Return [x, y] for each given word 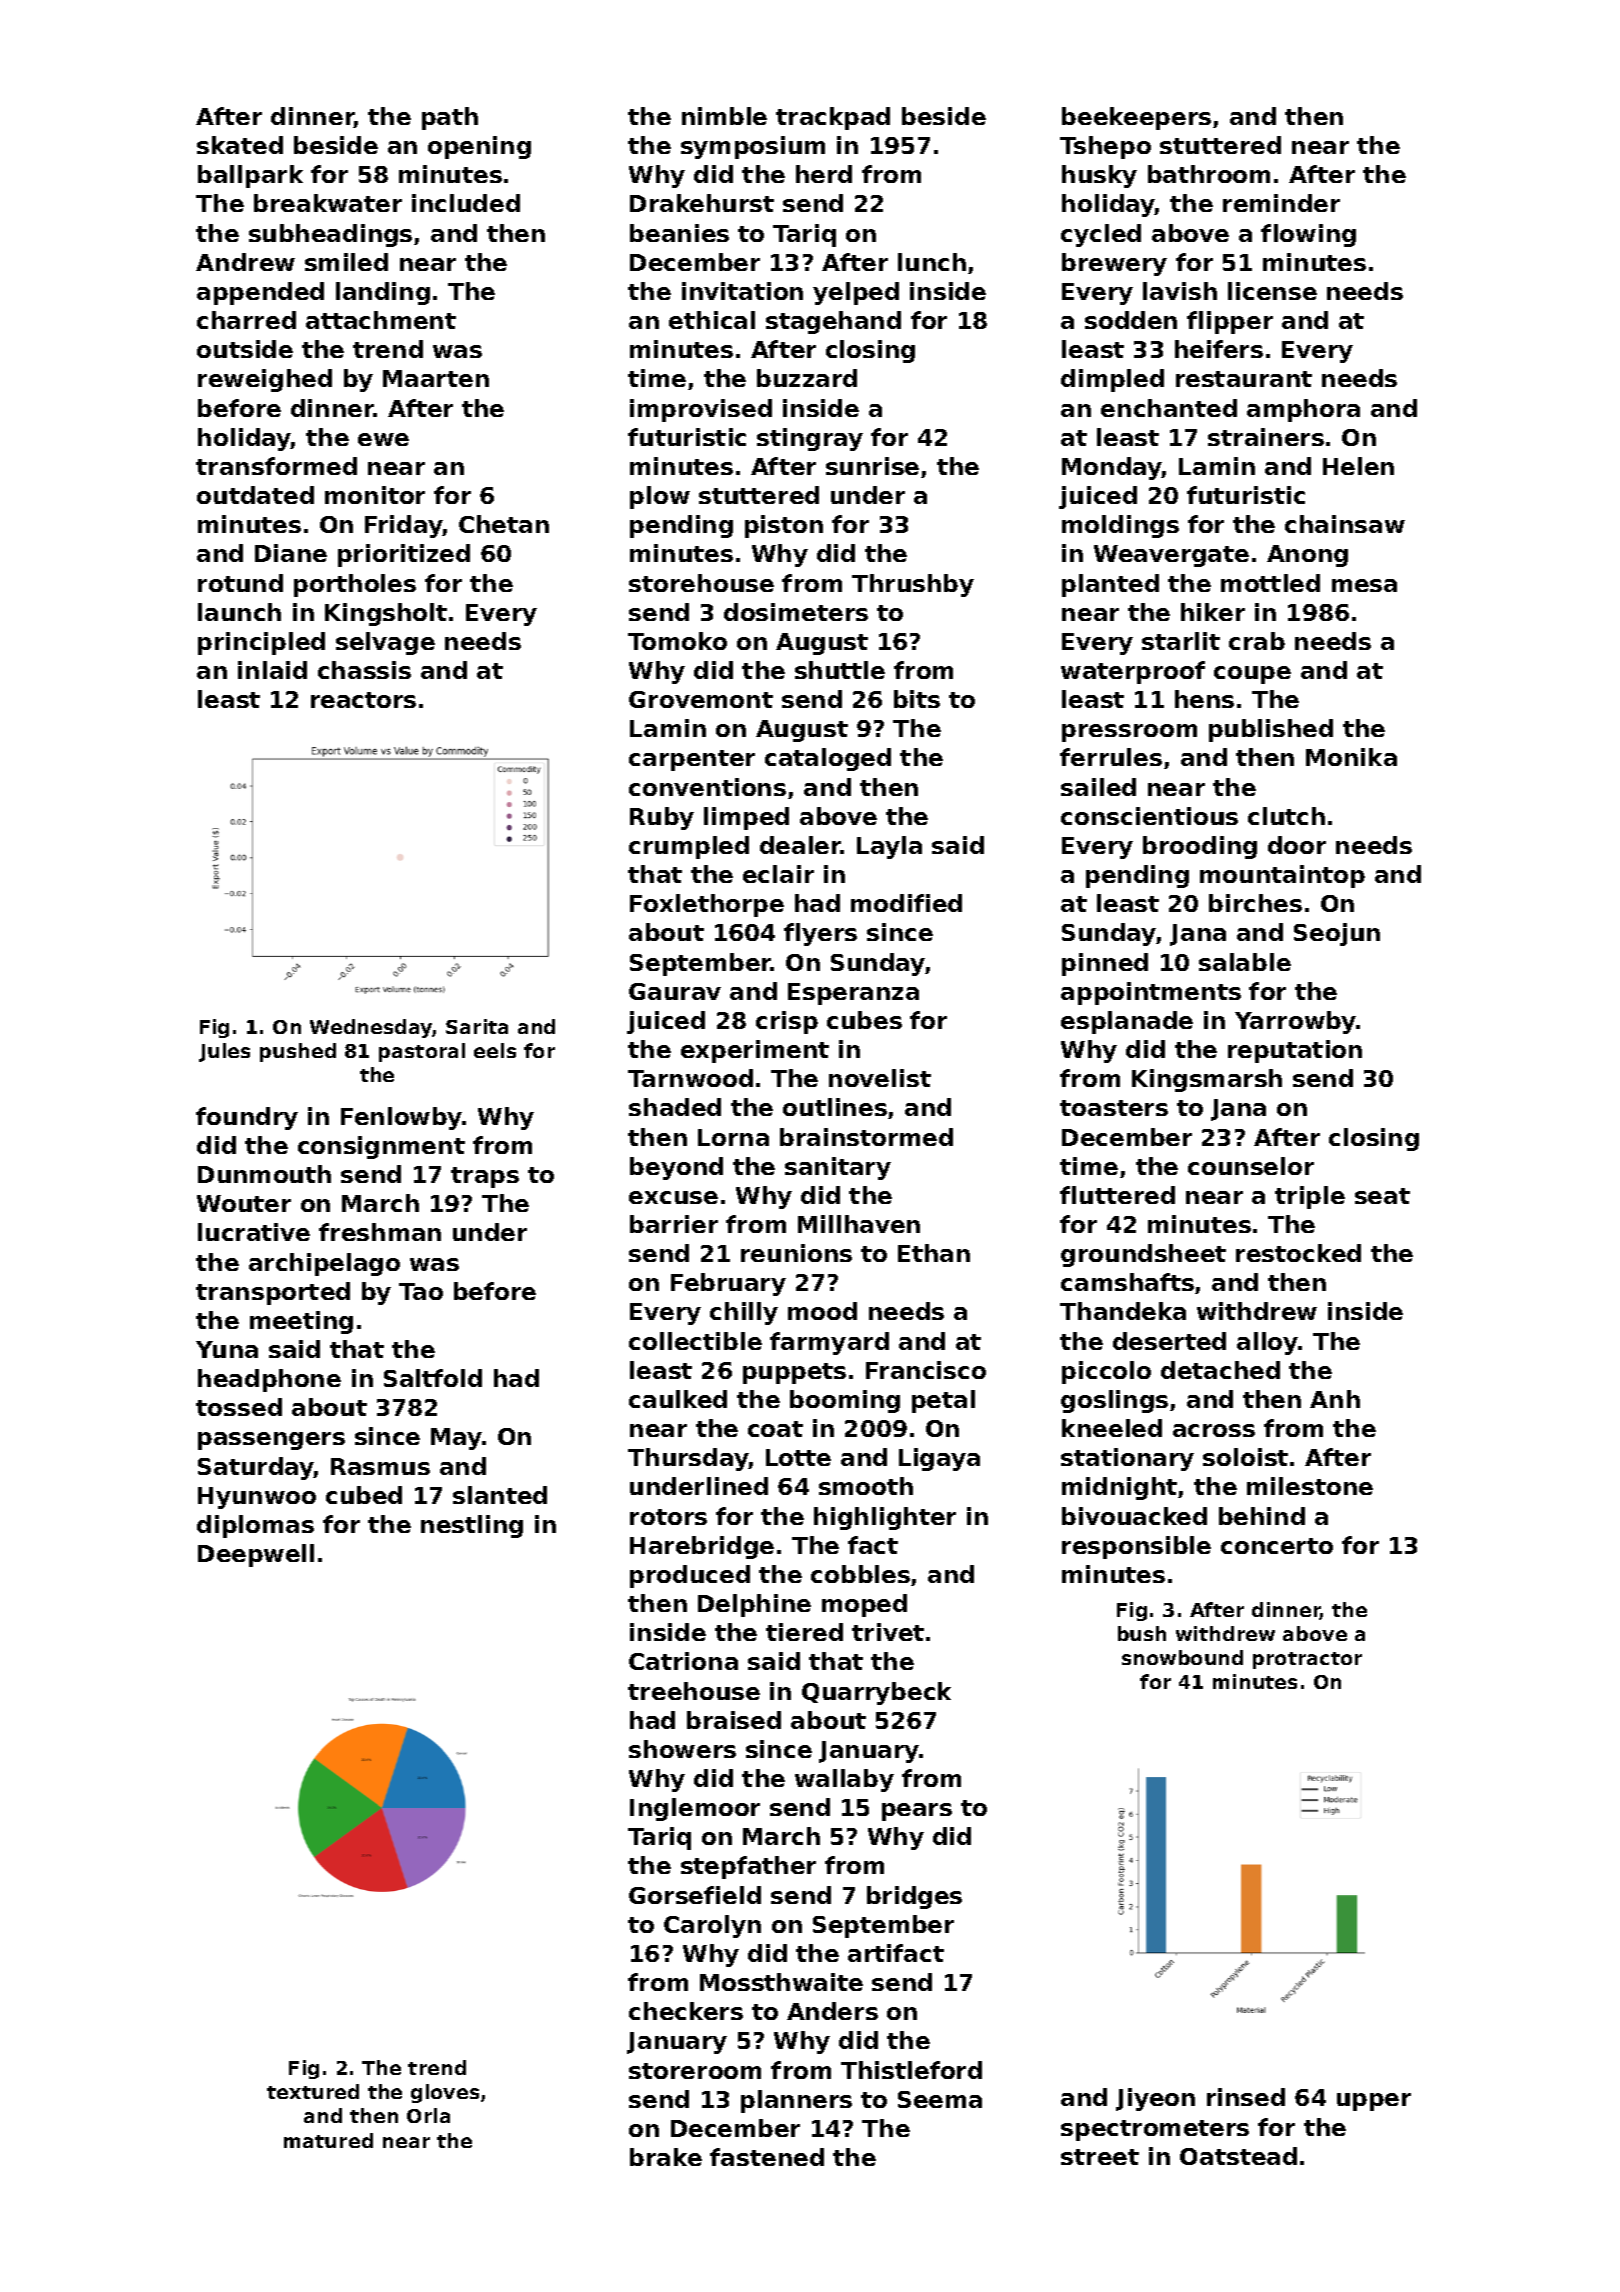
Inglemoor [695, 1809]
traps [485, 1177]
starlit [1181, 641]
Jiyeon [1155, 2099]
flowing [1308, 235]
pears [917, 1812]
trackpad [833, 118]
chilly [744, 1313]
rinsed [1246, 2097]
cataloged [828, 759]
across [1214, 1430]
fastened [767, 2157]
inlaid [272, 670]
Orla [428, 2115]
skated [240, 145]
